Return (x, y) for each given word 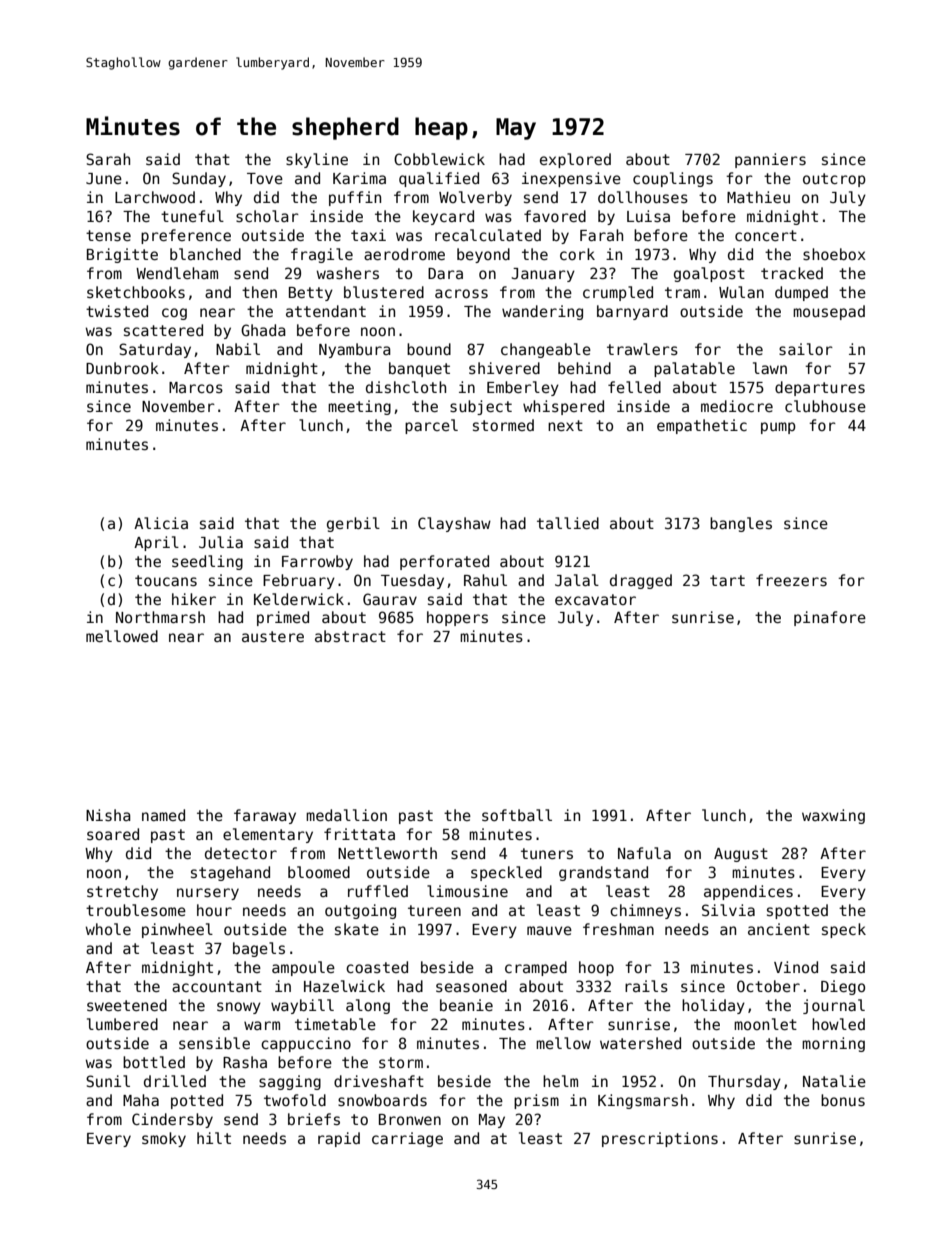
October (768, 986)
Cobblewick (439, 159)
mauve (549, 930)
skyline (317, 160)
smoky (164, 1139)
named (163, 815)
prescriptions (660, 1139)
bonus (843, 1100)
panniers (770, 160)
